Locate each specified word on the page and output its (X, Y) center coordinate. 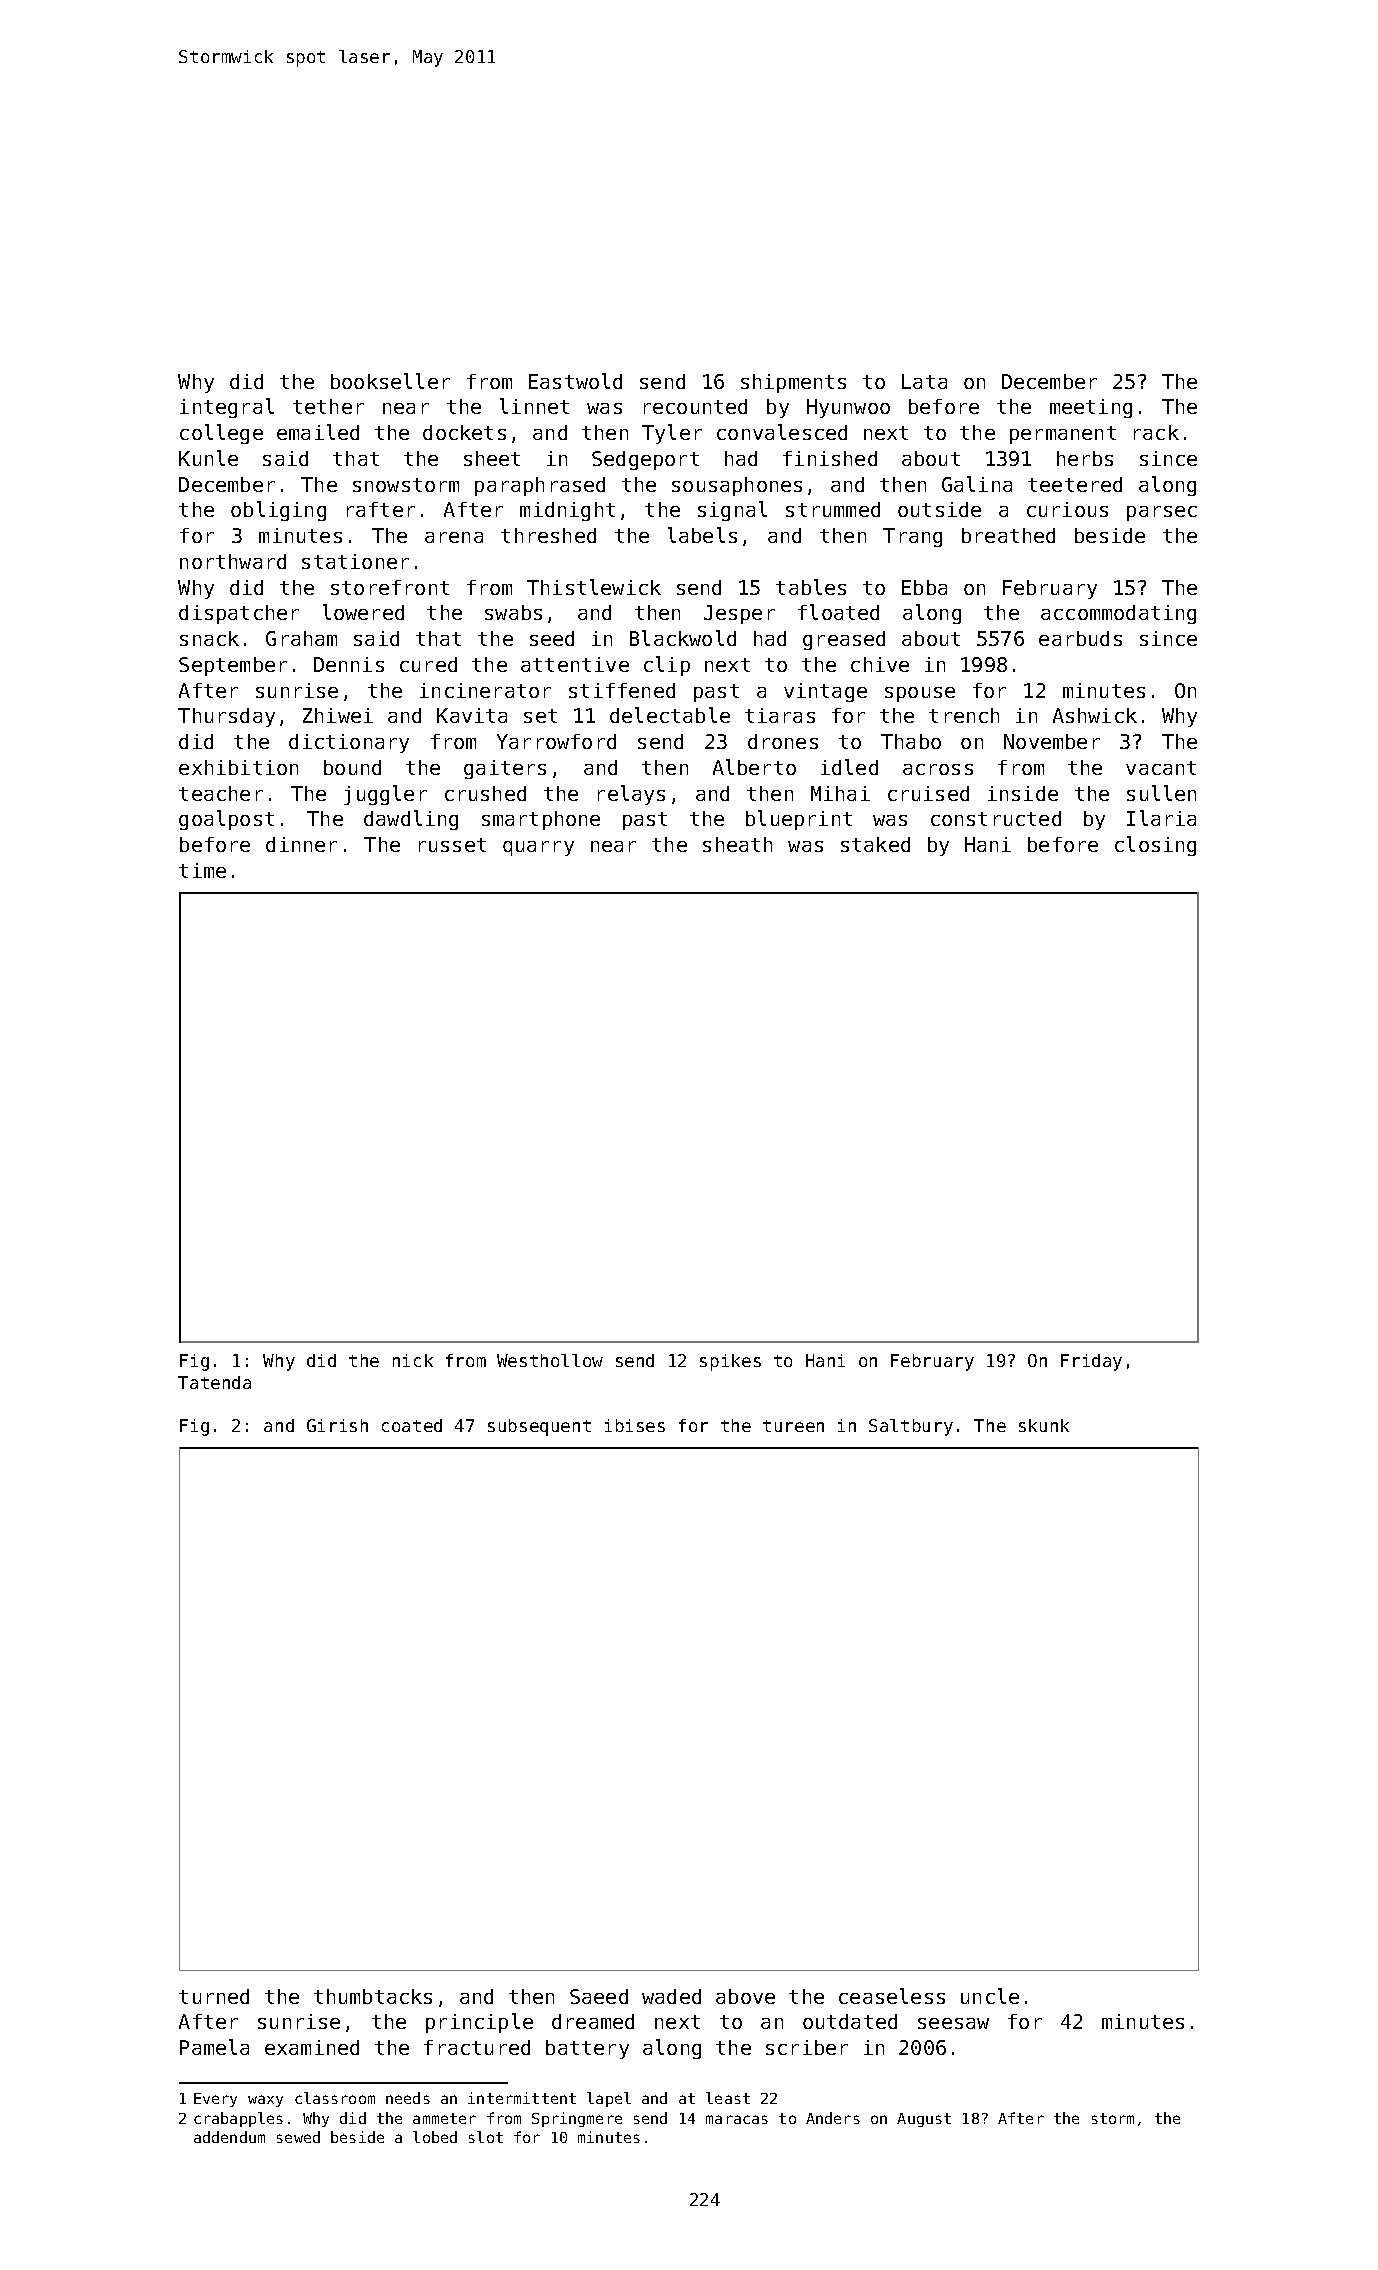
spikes (730, 1362)
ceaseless (892, 1996)
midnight (567, 511)
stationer (355, 561)
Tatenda (214, 1382)
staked (875, 844)
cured (428, 664)
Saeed (599, 1996)
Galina (977, 484)
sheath (737, 844)
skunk (1044, 1425)
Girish (337, 1425)
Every (215, 2100)
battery (587, 2049)
